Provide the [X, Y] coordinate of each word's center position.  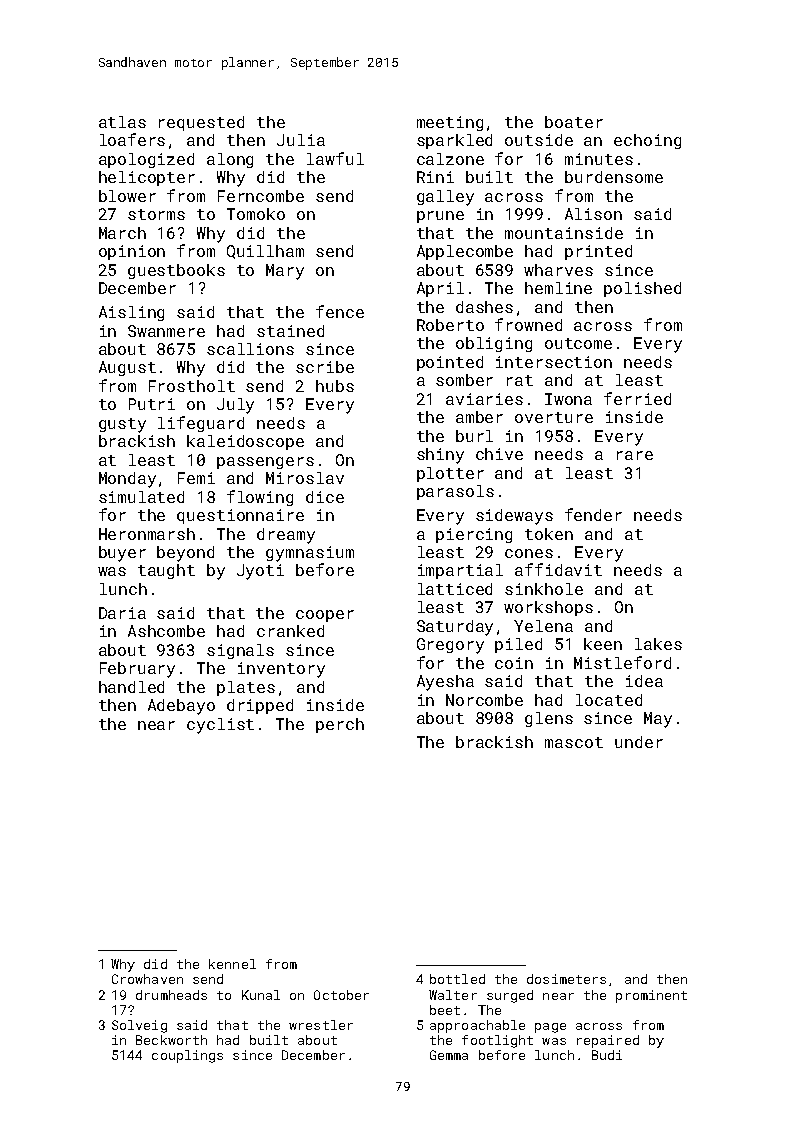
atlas [122, 122]
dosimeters [566, 979]
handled [131, 687]
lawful [335, 158]
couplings [187, 1056]
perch [340, 725]
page [550, 1028]
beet [445, 1010]
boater [574, 122]
